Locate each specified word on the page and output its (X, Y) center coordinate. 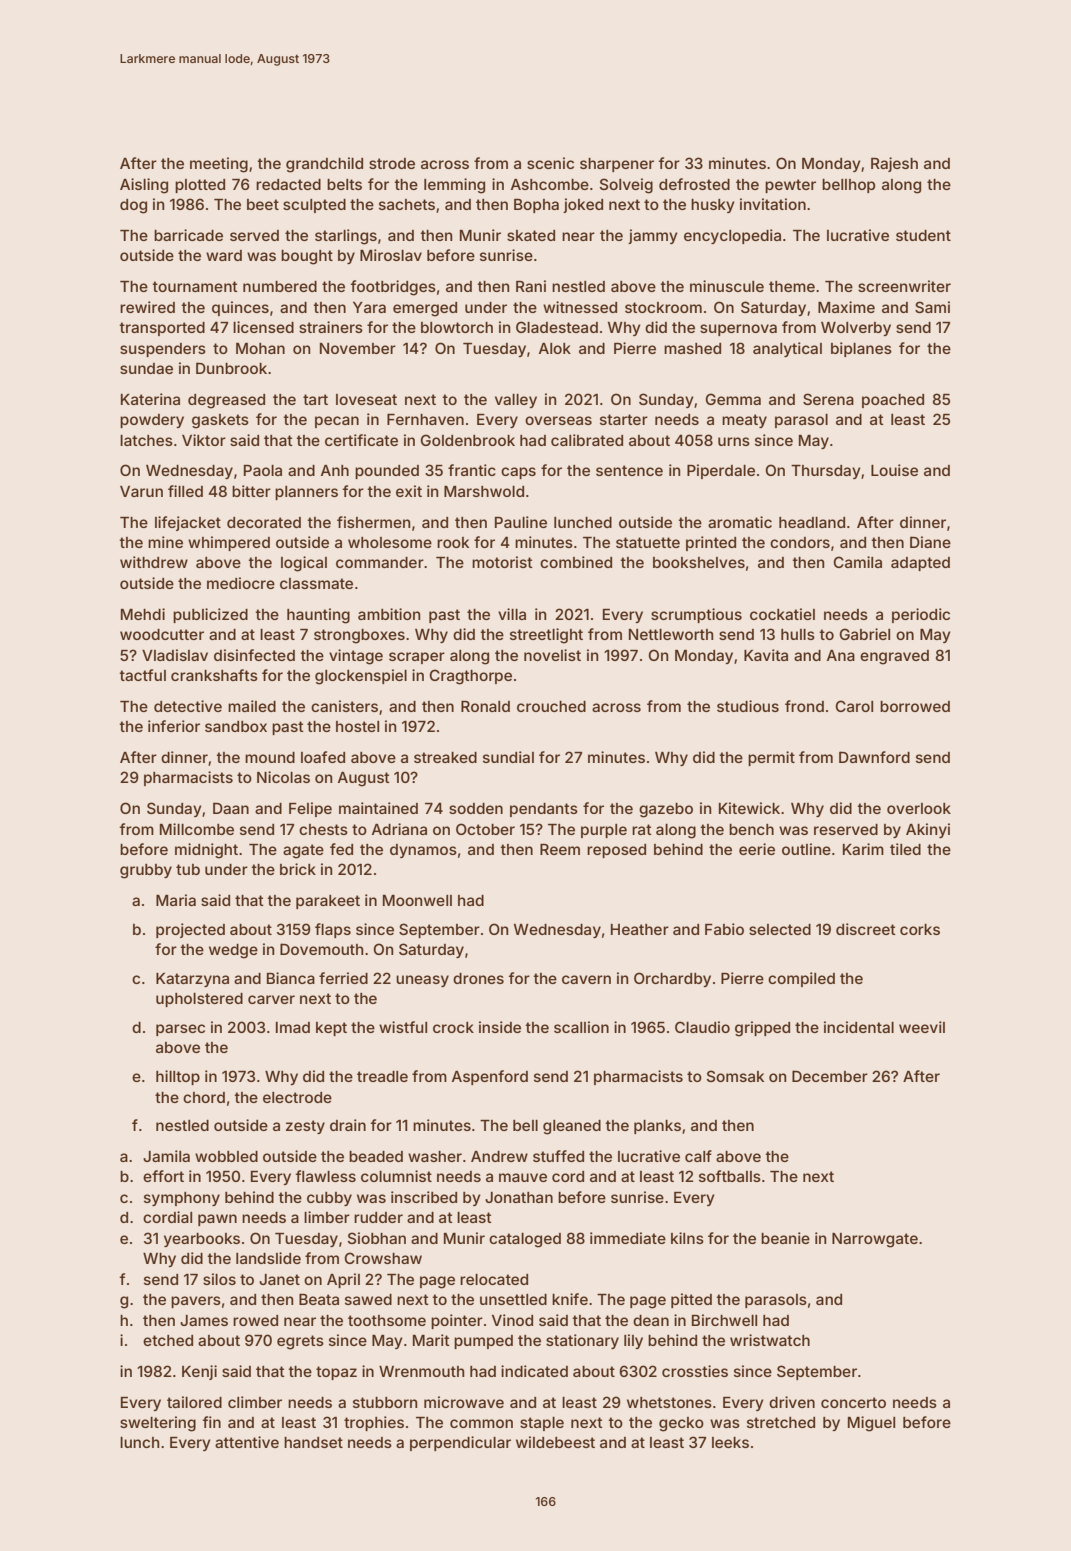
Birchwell (724, 1320)
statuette (648, 542)
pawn (217, 1220)
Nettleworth (671, 634)
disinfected (254, 655)
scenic (550, 163)
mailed (252, 706)
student (923, 235)
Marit (431, 1340)
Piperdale (721, 471)
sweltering (158, 1424)
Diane (930, 542)
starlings (346, 237)
